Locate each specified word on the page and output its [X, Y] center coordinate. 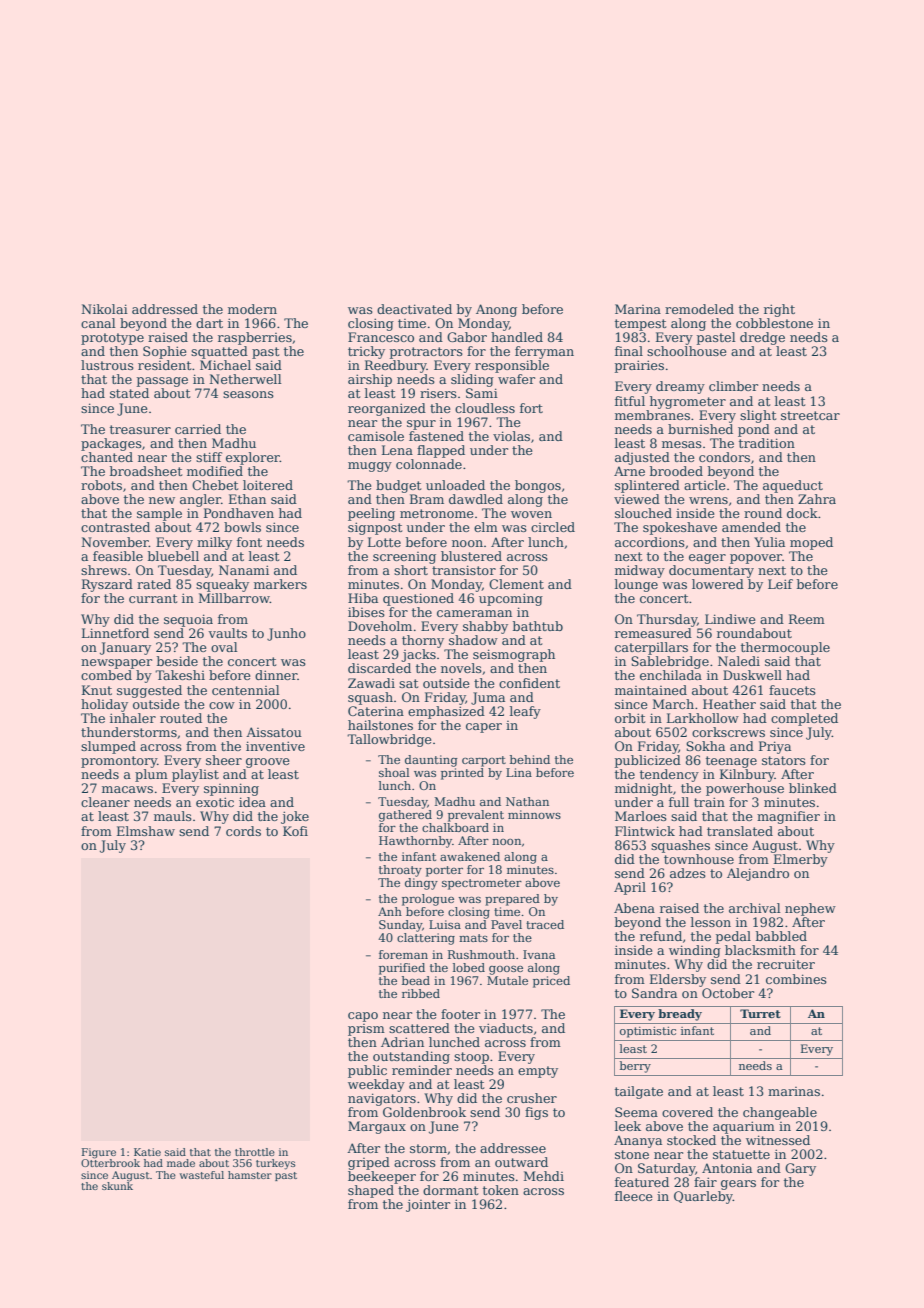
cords [243, 831]
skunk [117, 1186]
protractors [426, 353]
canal [98, 323]
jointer [428, 1205]
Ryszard [107, 585]
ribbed [421, 993]
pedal [733, 937]
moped [811, 543]
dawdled [476, 499]
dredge [762, 338]
